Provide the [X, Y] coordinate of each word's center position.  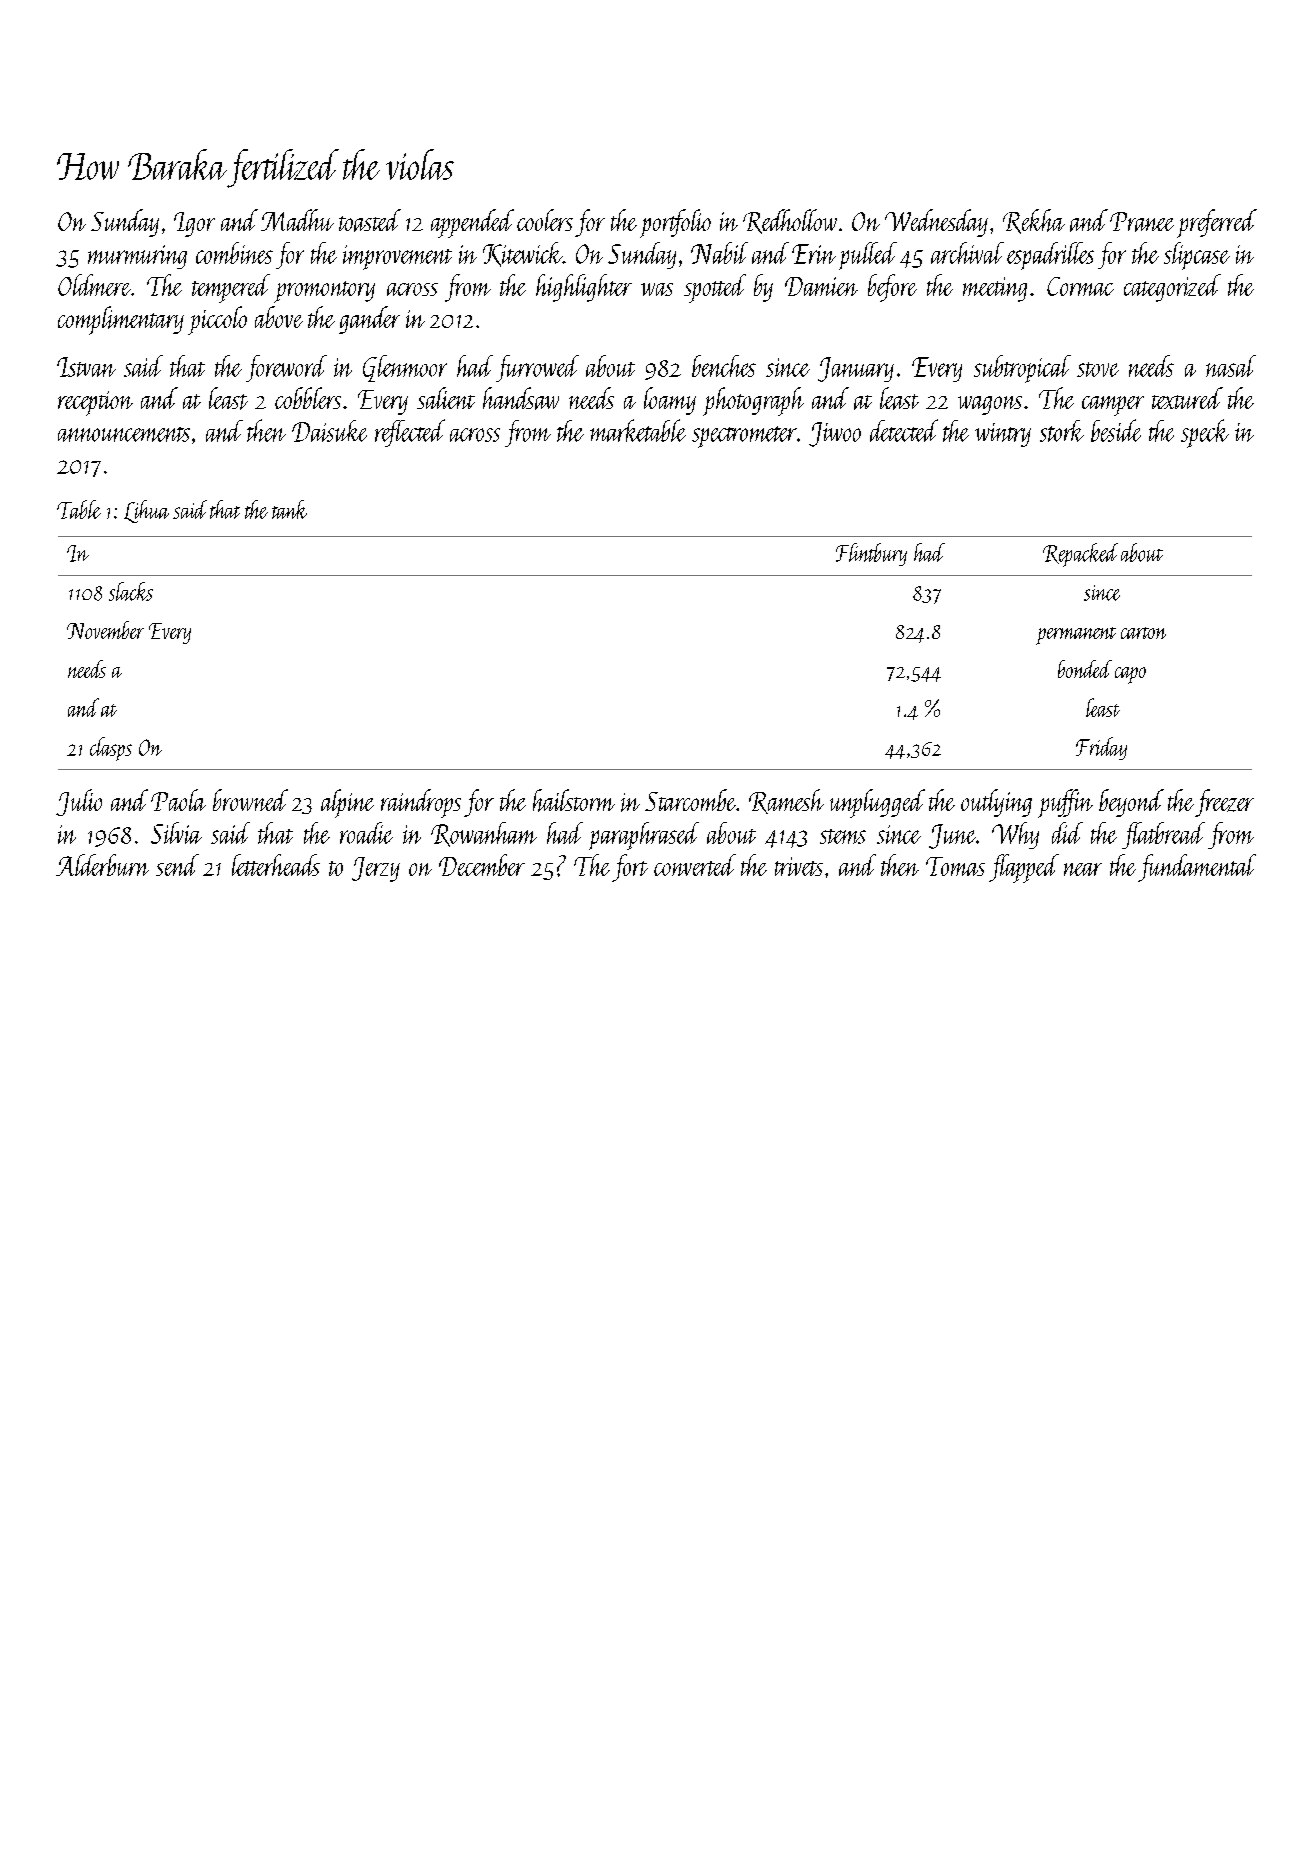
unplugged [877, 803]
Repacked [1080, 555]
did [1067, 833]
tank [289, 509]
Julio [79, 802]
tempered [231, 288]
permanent [1076, 636]
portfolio [675, 223]
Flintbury [871, 554]
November [105, 630]
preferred [1217, 223]
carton [1143, 633]
